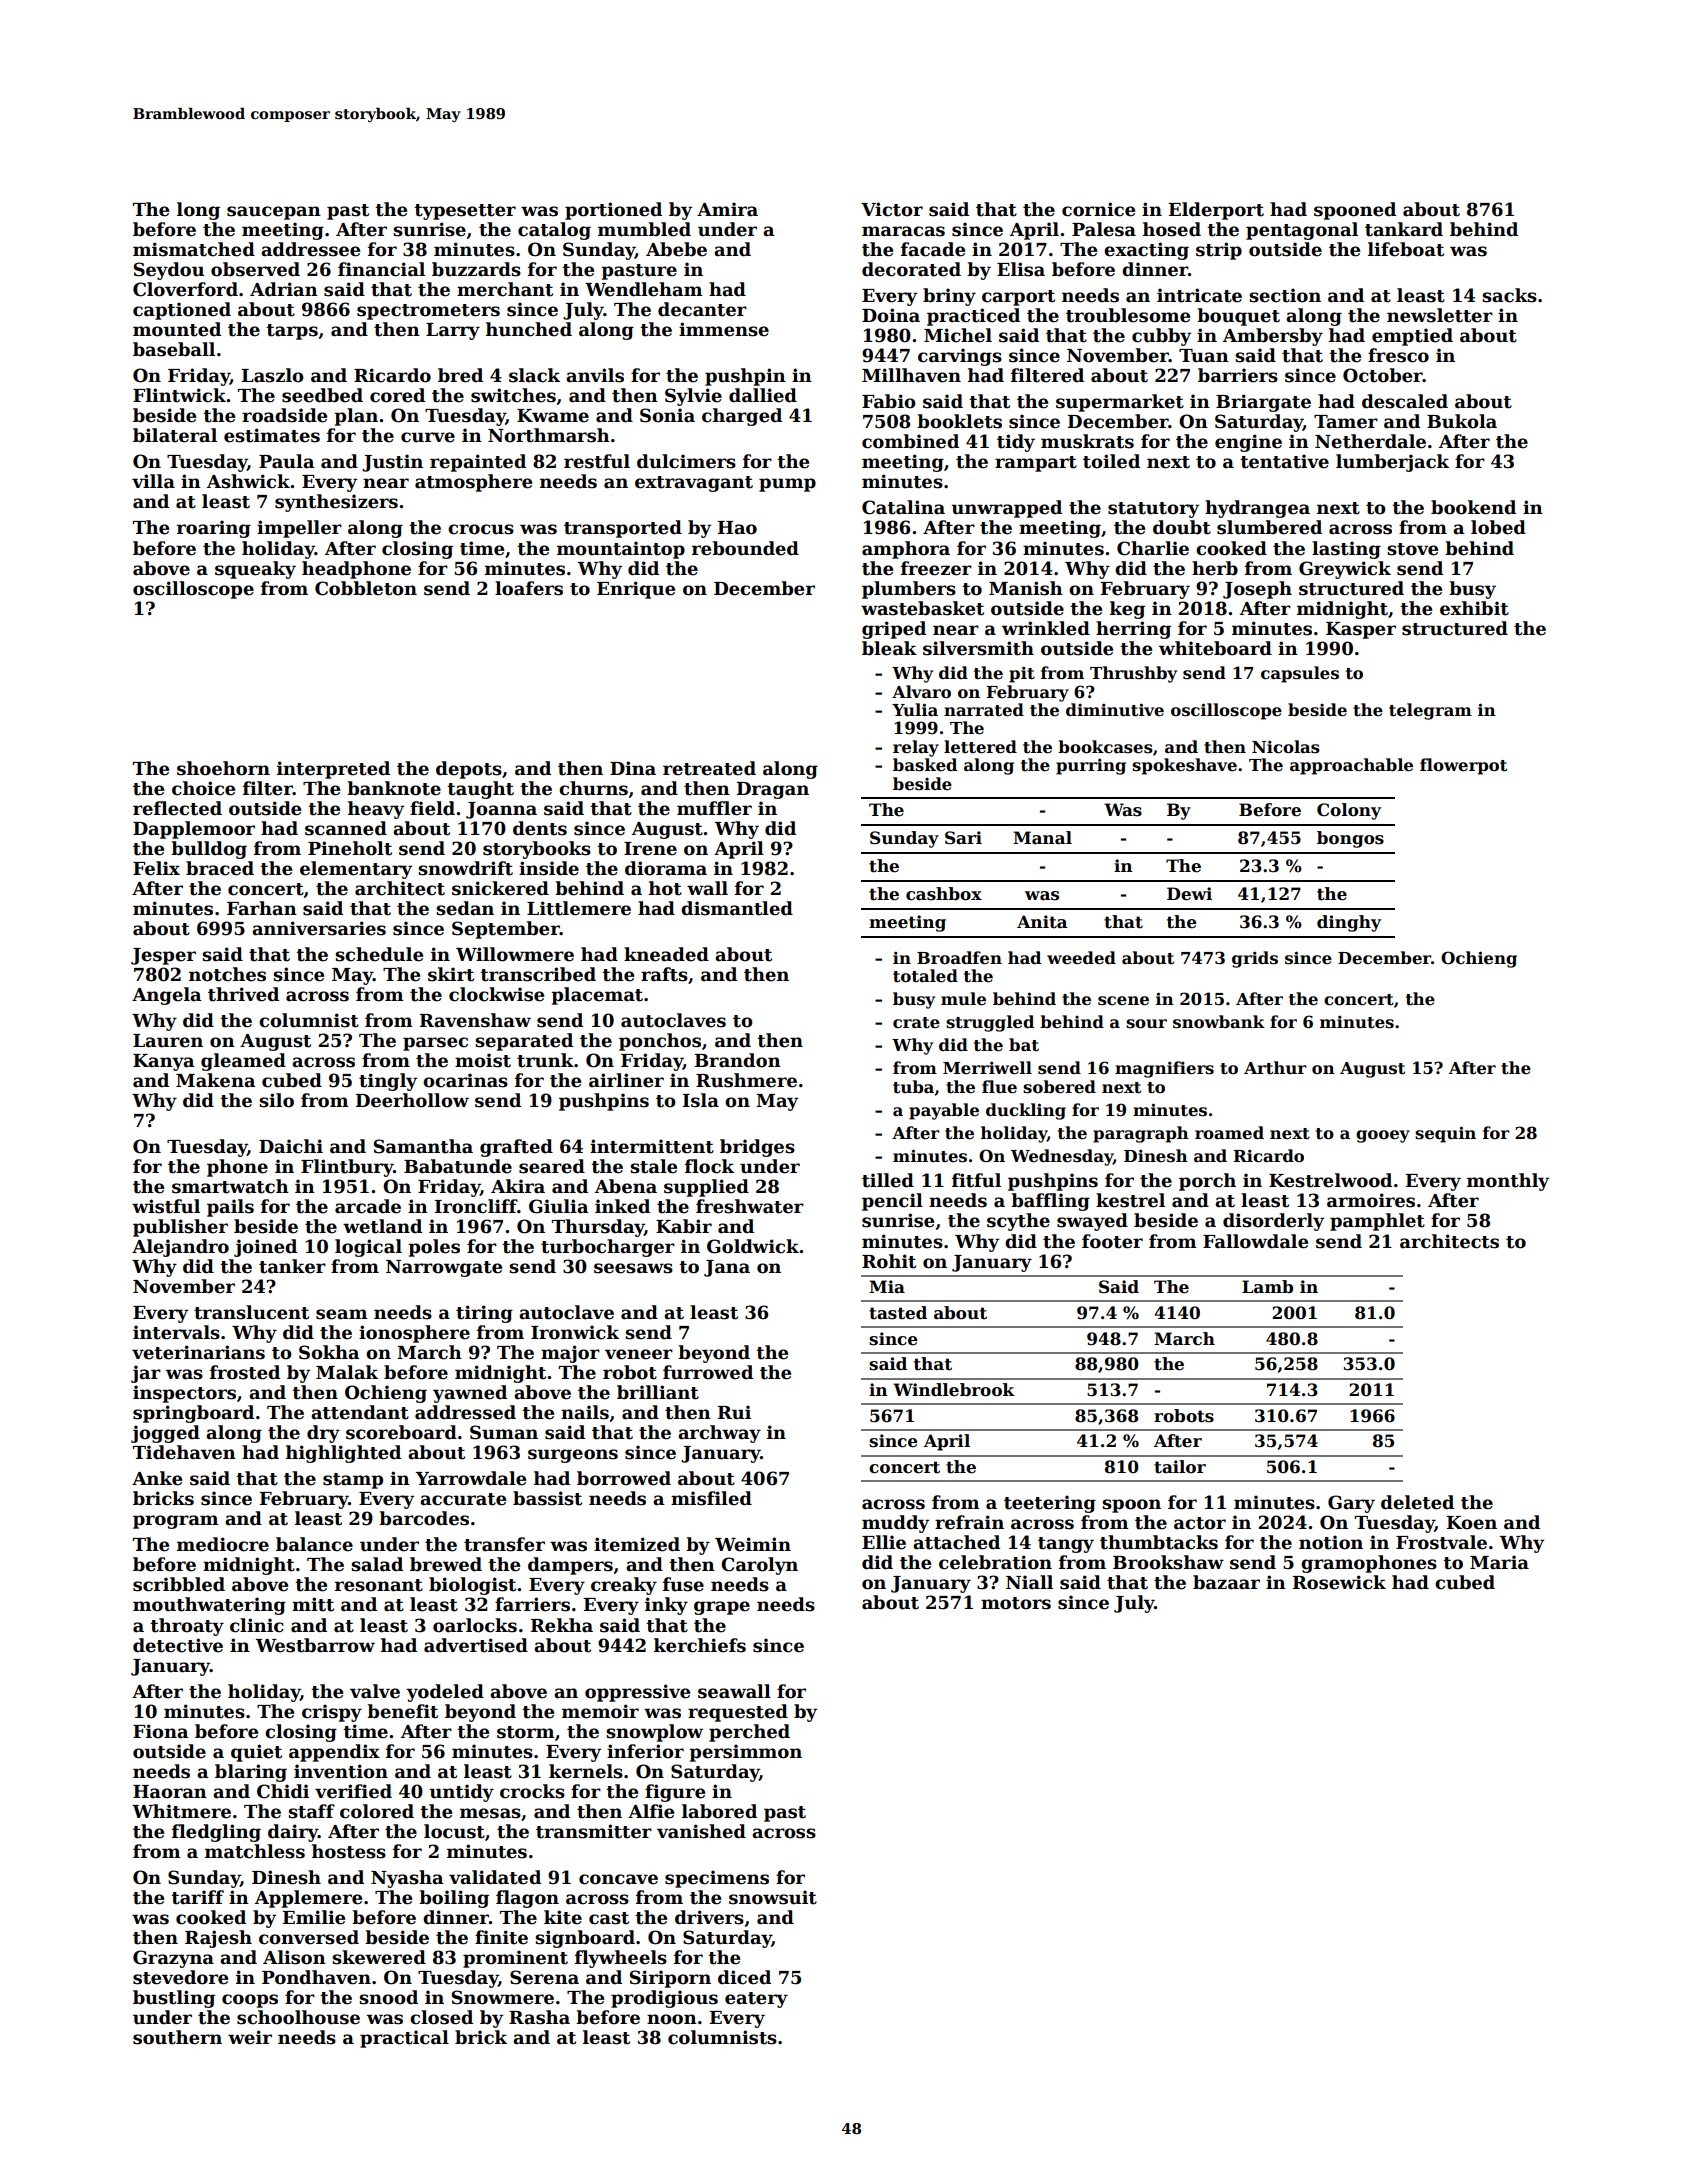 The height and width of the image is (2178, 1683). I want to click on wistful, so click(166, 1206).
